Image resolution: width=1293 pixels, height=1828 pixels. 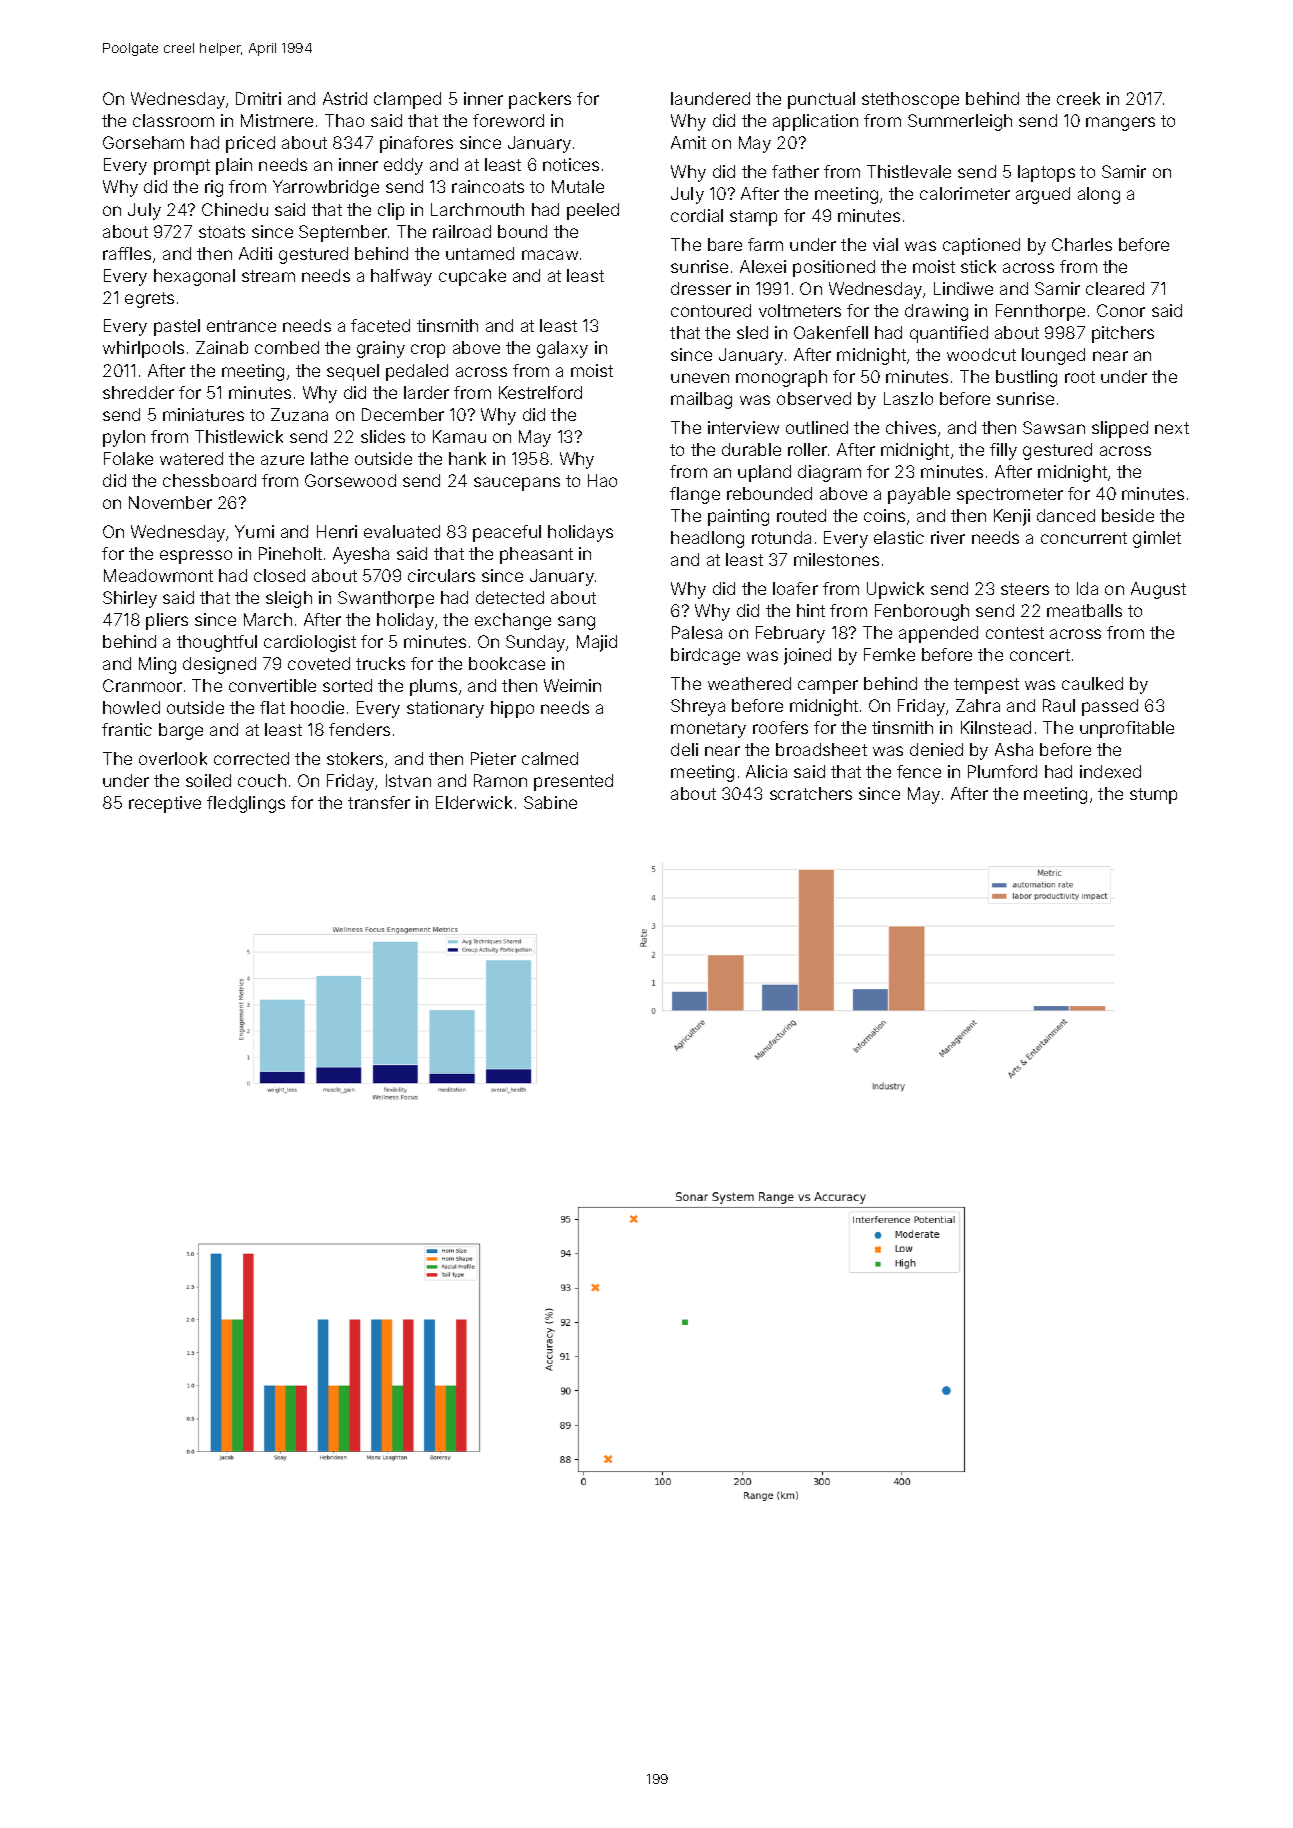 I want to click on shredder, so click(x=138, y=392).
